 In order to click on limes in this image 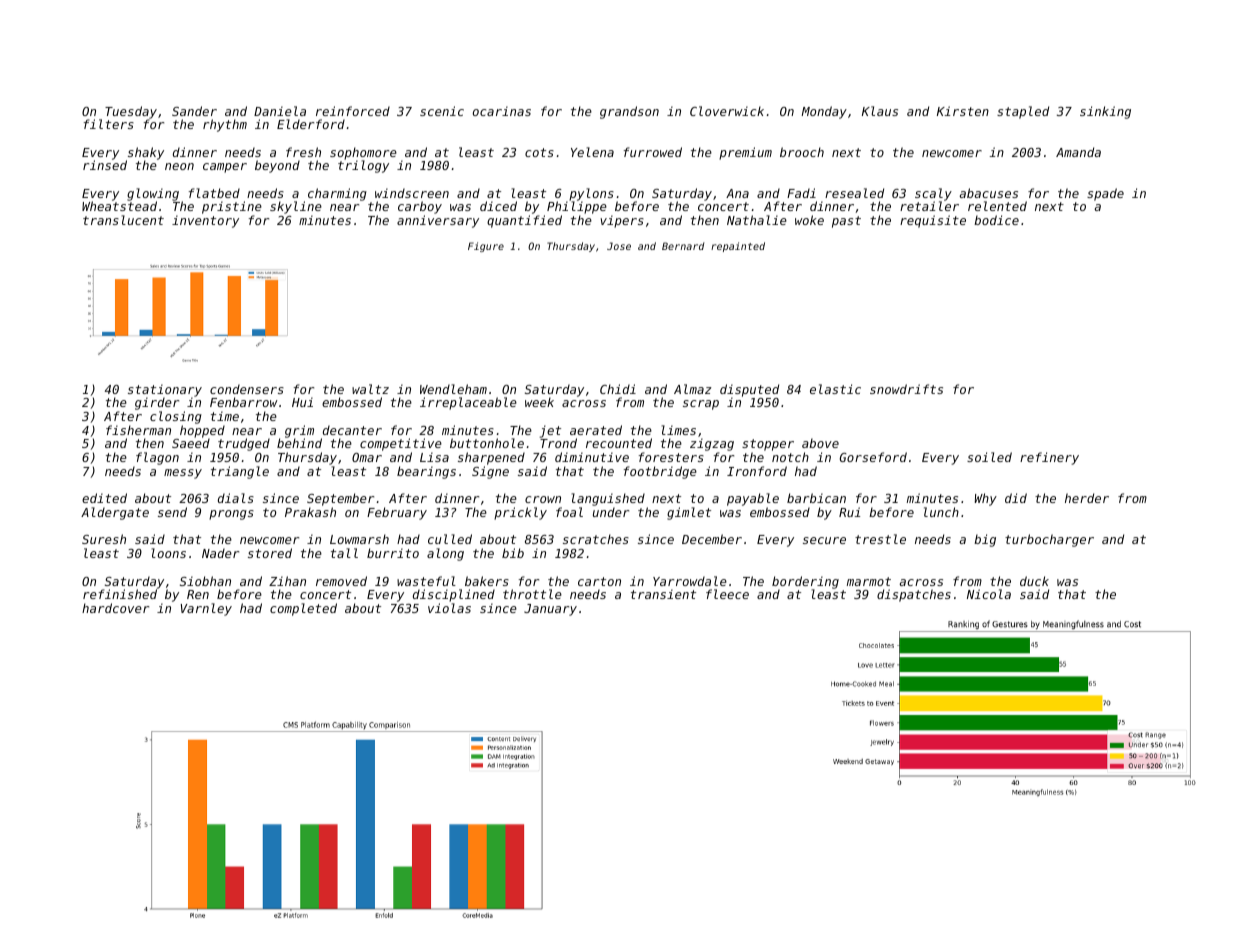, I will do `click(678, 430)`.
